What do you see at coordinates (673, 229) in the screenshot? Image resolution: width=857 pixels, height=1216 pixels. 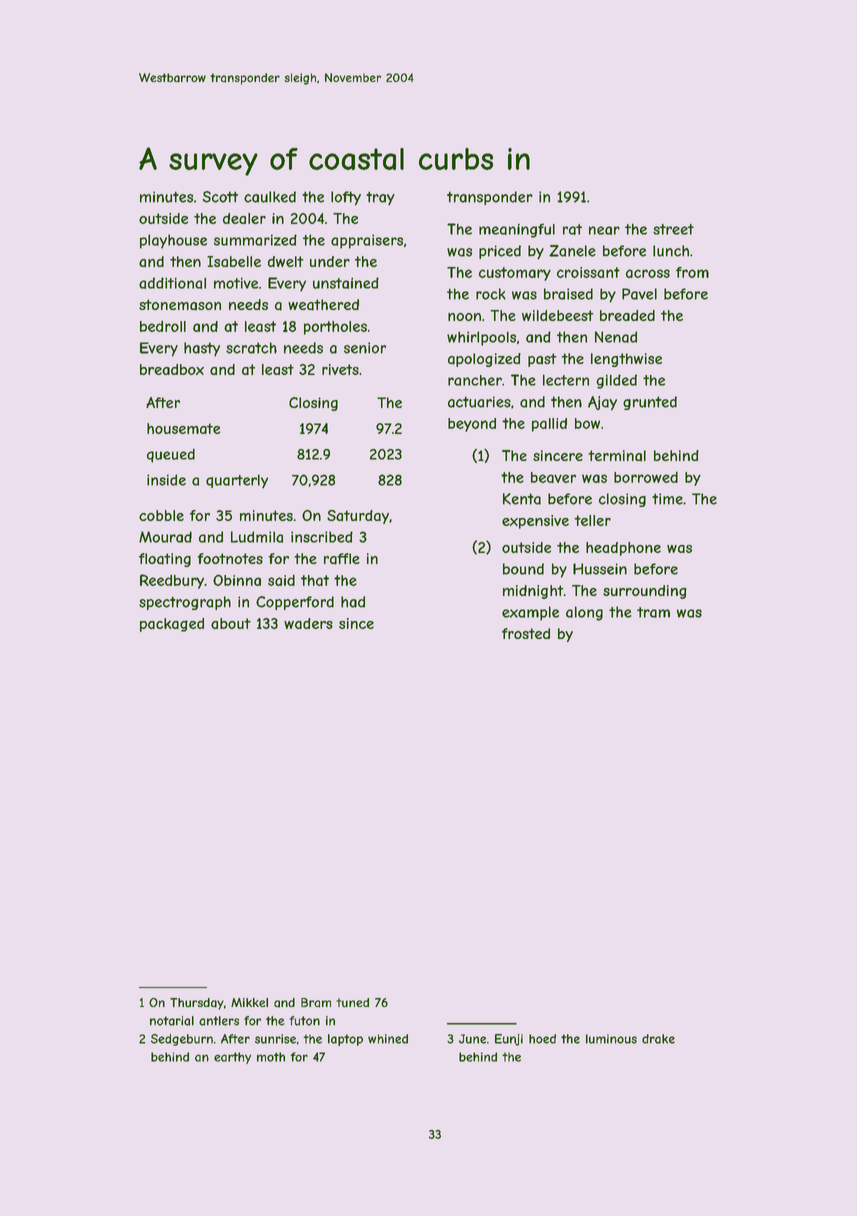 I see `street` at bounding box center [673, 229].
